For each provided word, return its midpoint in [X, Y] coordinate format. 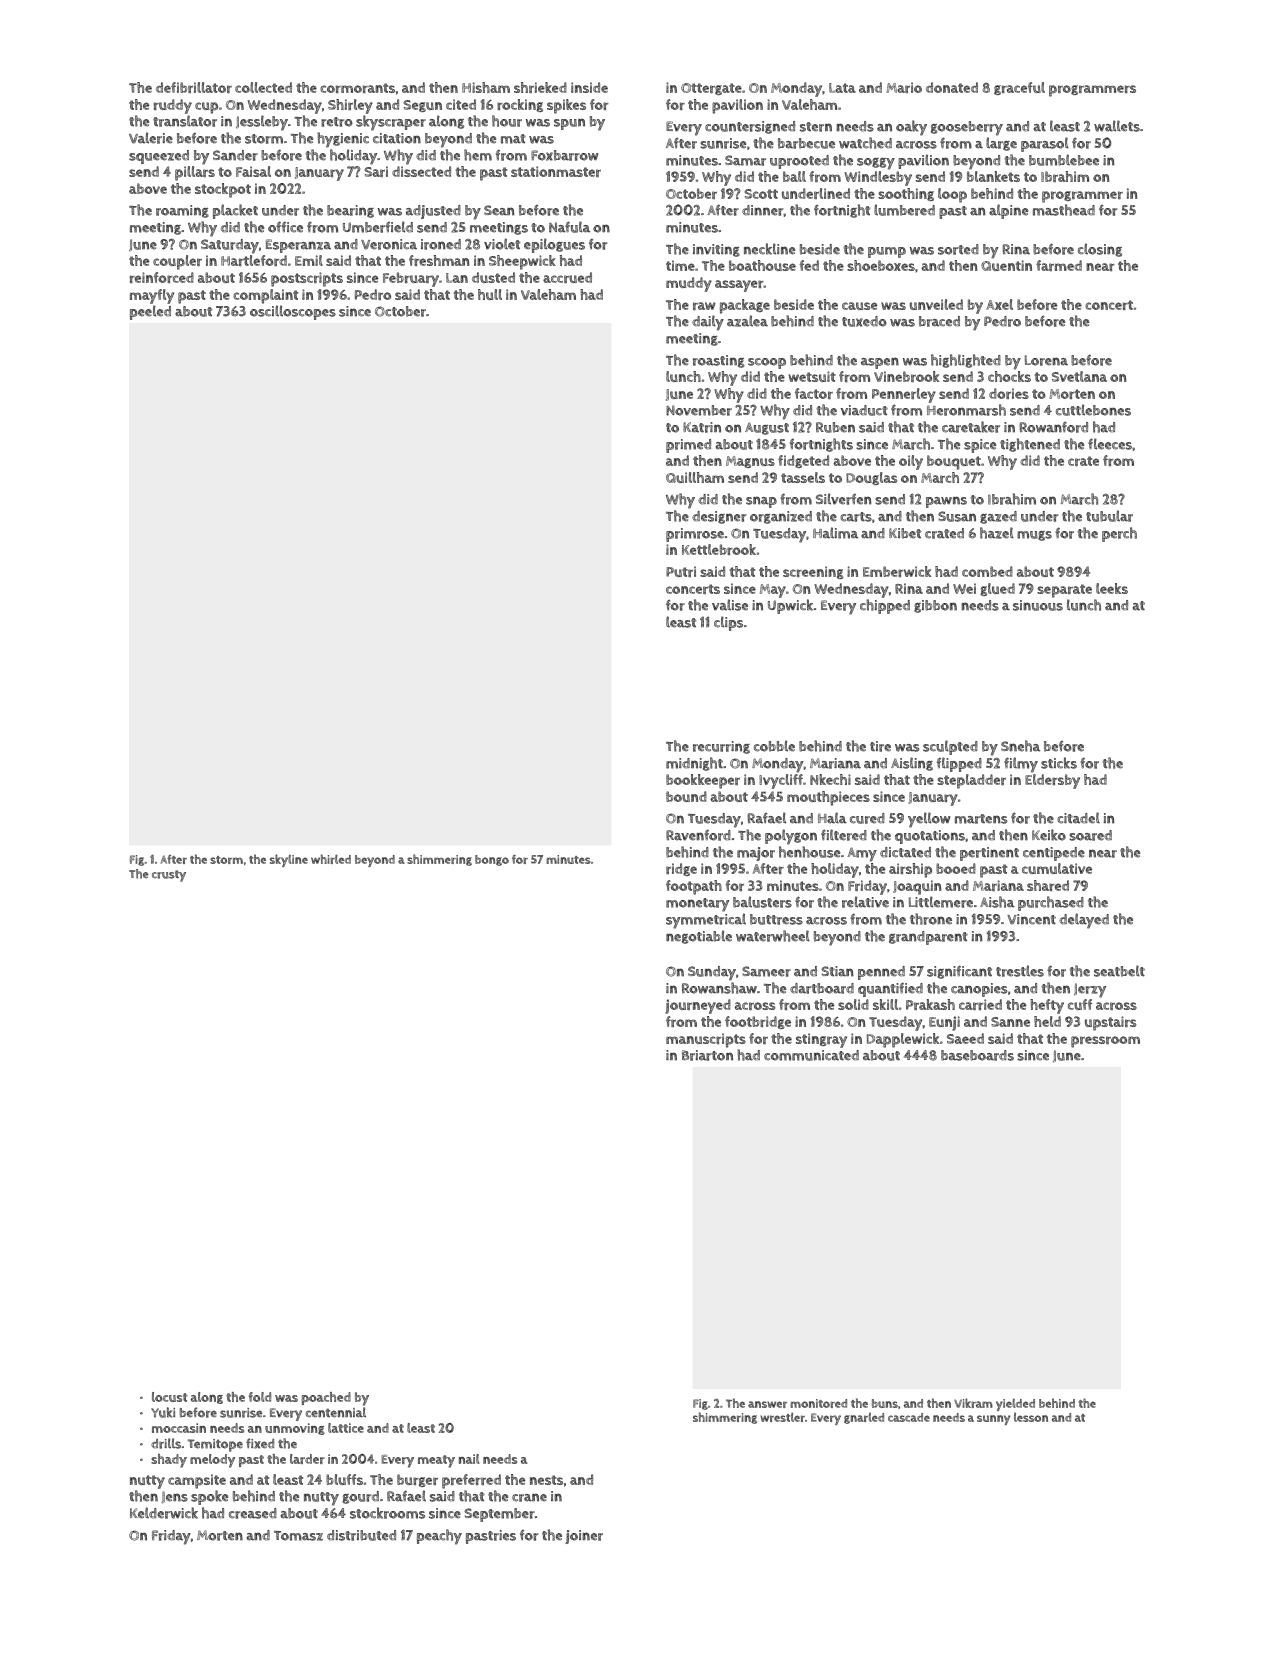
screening [813, 572]
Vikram [973, 1403]
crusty [169, 876]
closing [1100, 250]
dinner [763, 210]
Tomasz [298, 1536]
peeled [150, 312]
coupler [177, 262]
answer [767, 1404]
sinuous [1038, 605]
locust [170, 1397]
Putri [681, 571]
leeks [1112, 588]
